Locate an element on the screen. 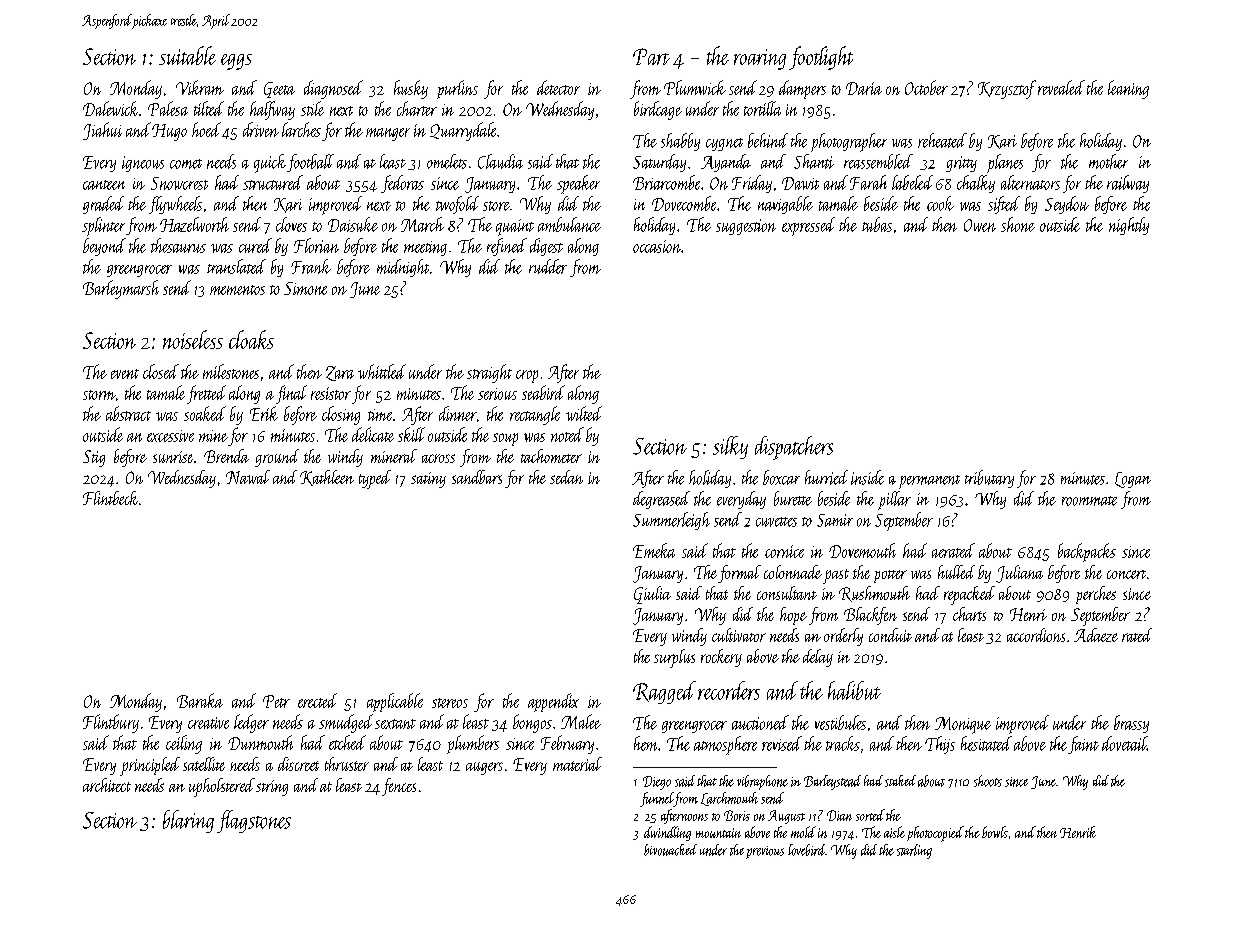 The image size is (1233, 952). wilted is located at coordinates (584, 413).
